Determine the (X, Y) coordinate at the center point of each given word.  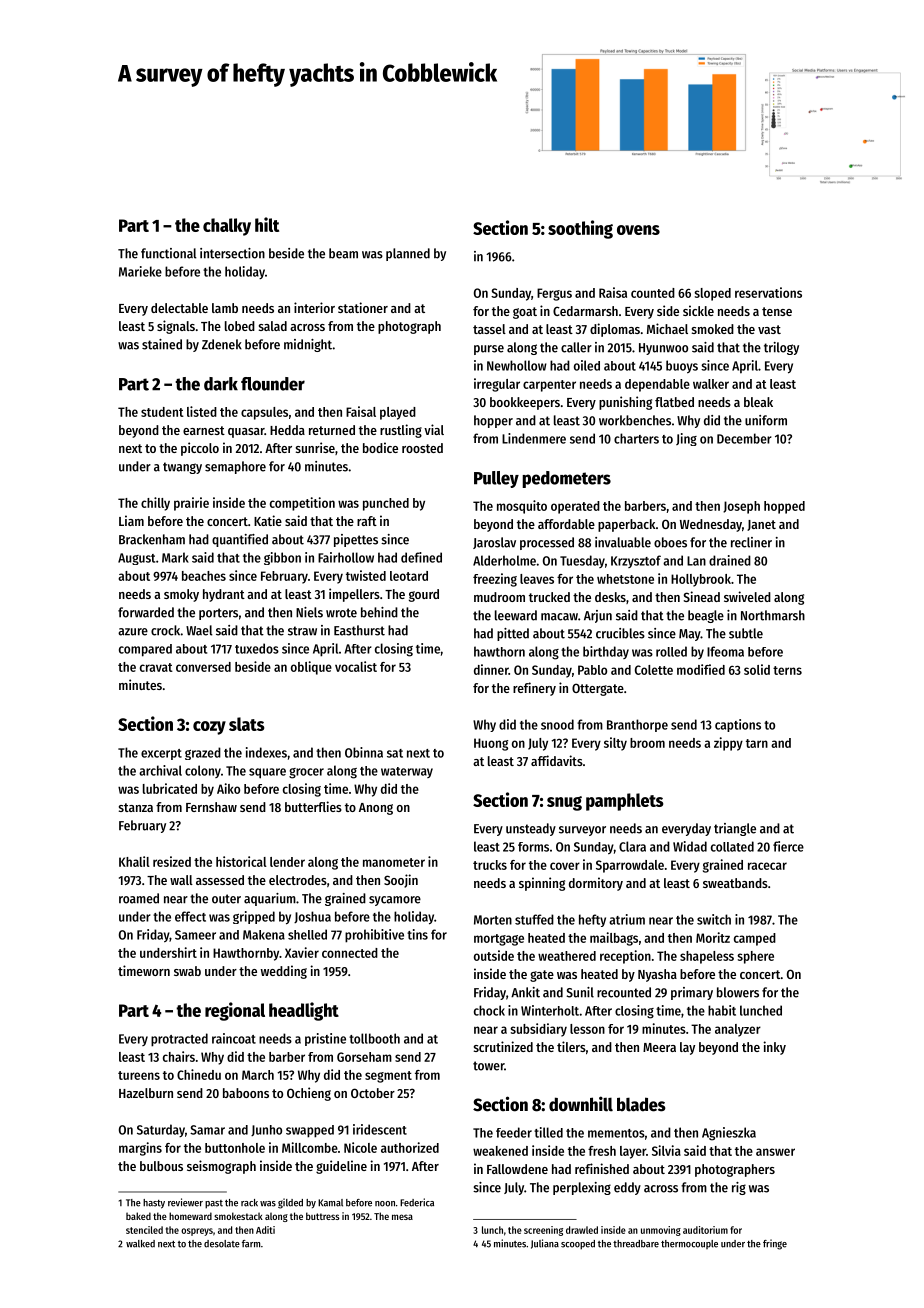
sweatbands (735, 883)
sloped (712, 294)
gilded (290, 1203)
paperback (626, 525)
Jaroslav (494, 543)
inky (774, 1048)
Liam (131, 520)
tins (417, 934)
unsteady (531, 829)
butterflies (313, 806)
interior (314, 307)
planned (408, 254)
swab (187, 971)
